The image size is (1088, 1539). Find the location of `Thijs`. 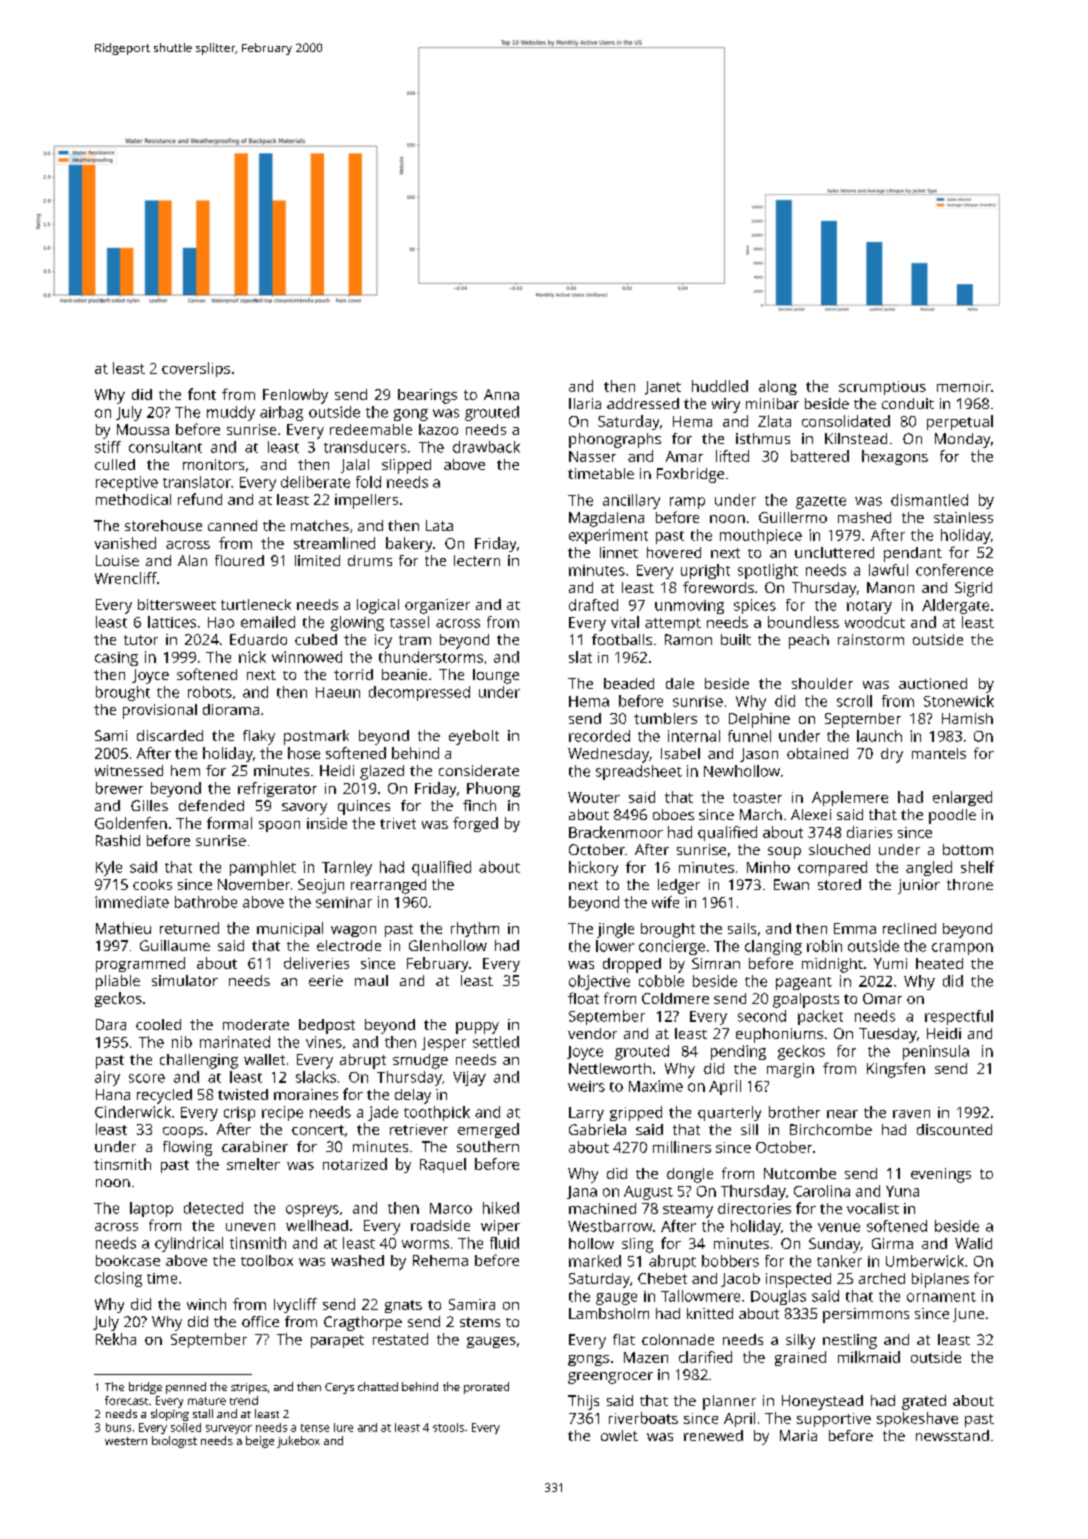

Thijs is located at coordinates (583, 1402).
